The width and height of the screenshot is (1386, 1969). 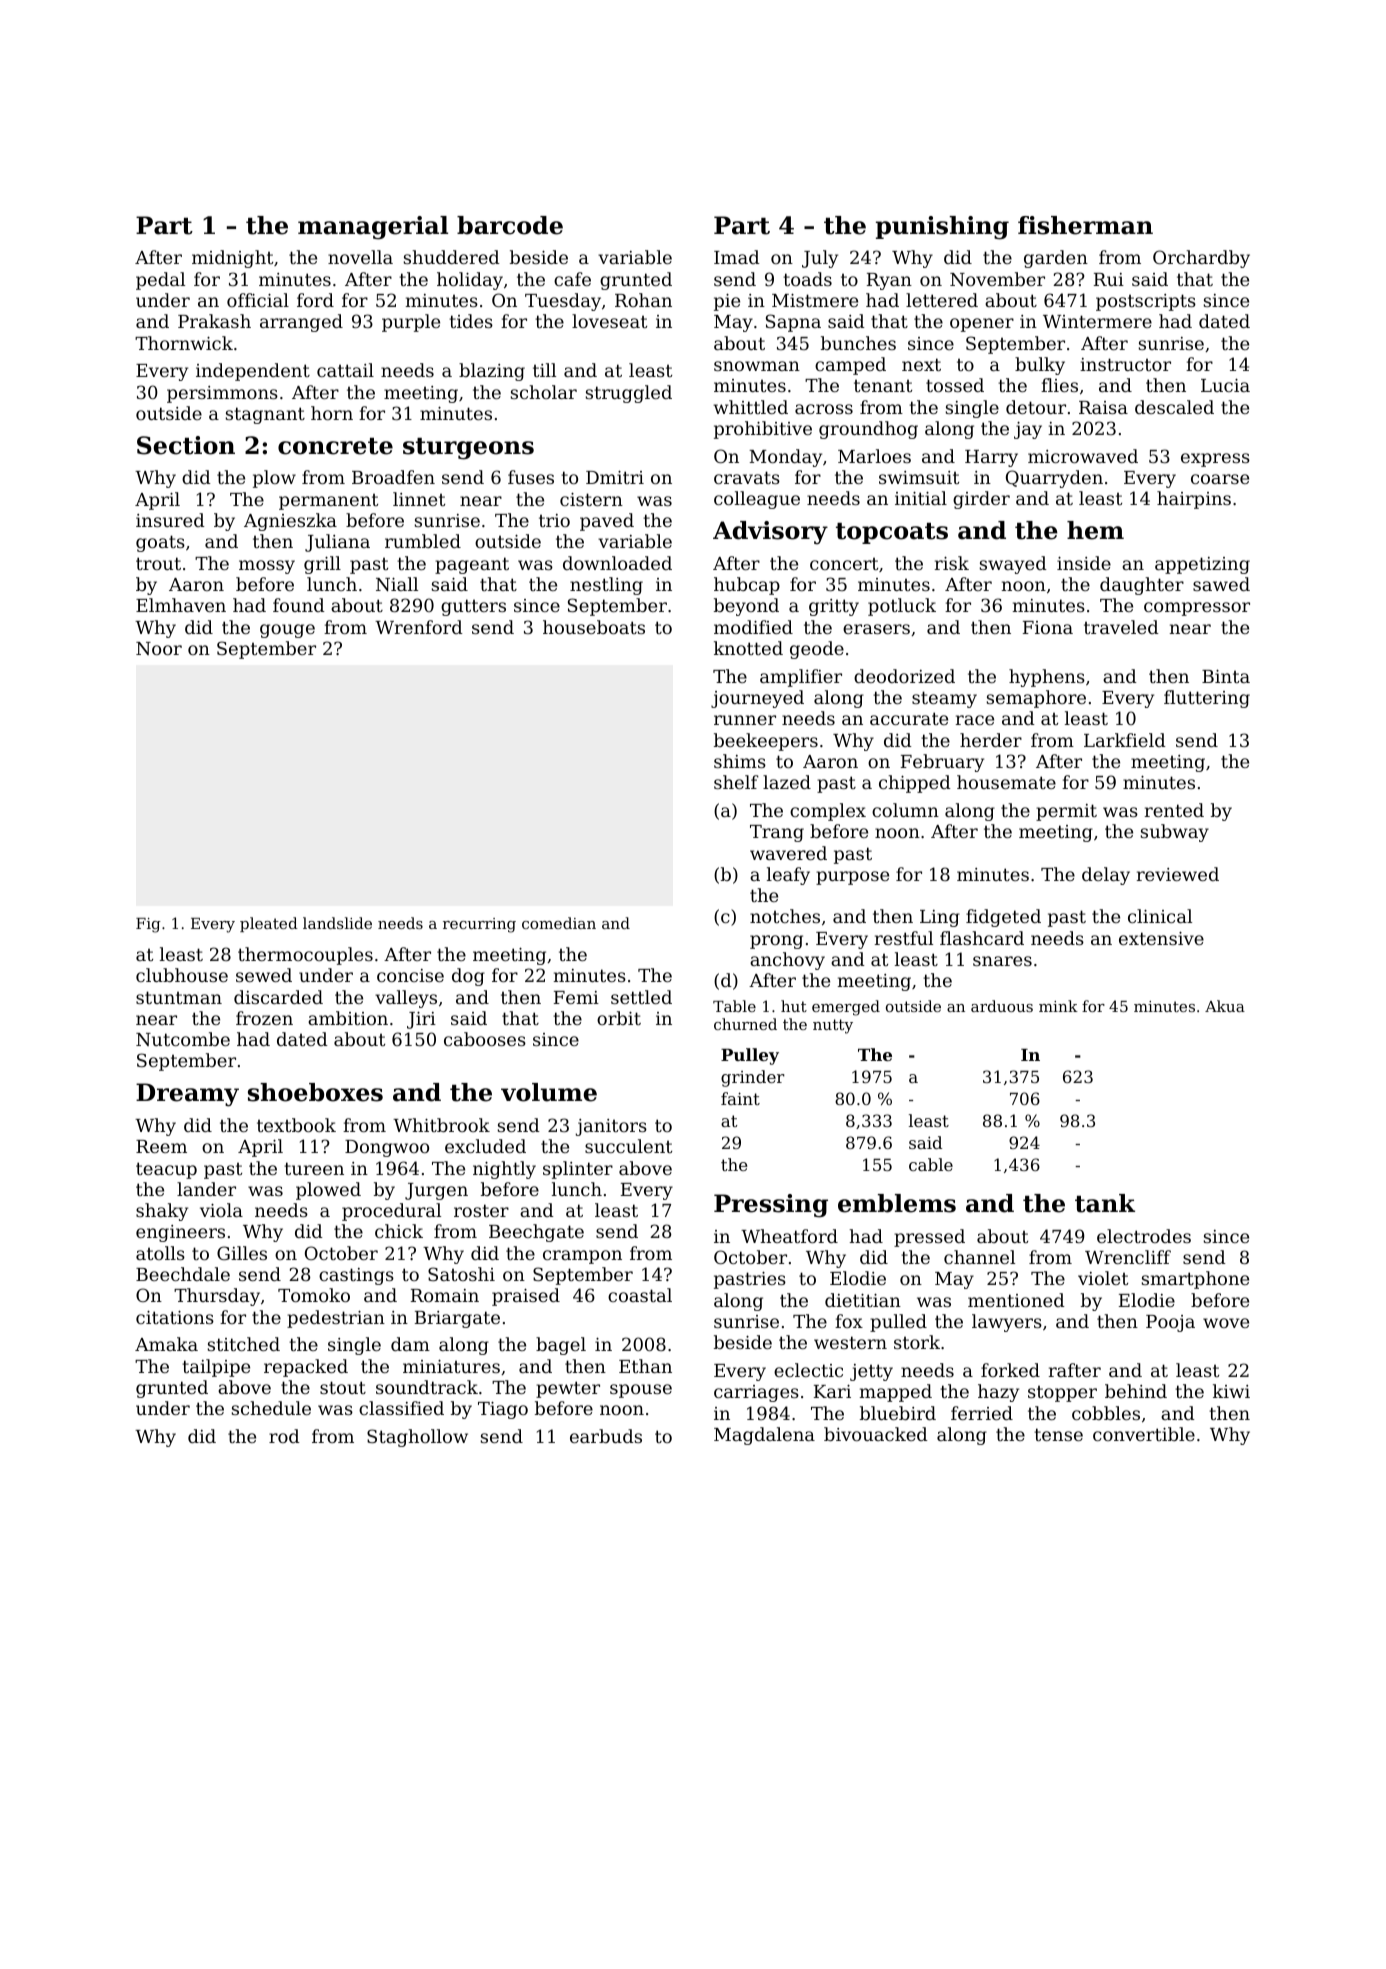 I want to click on comedian, so click(x=559, y=923).
